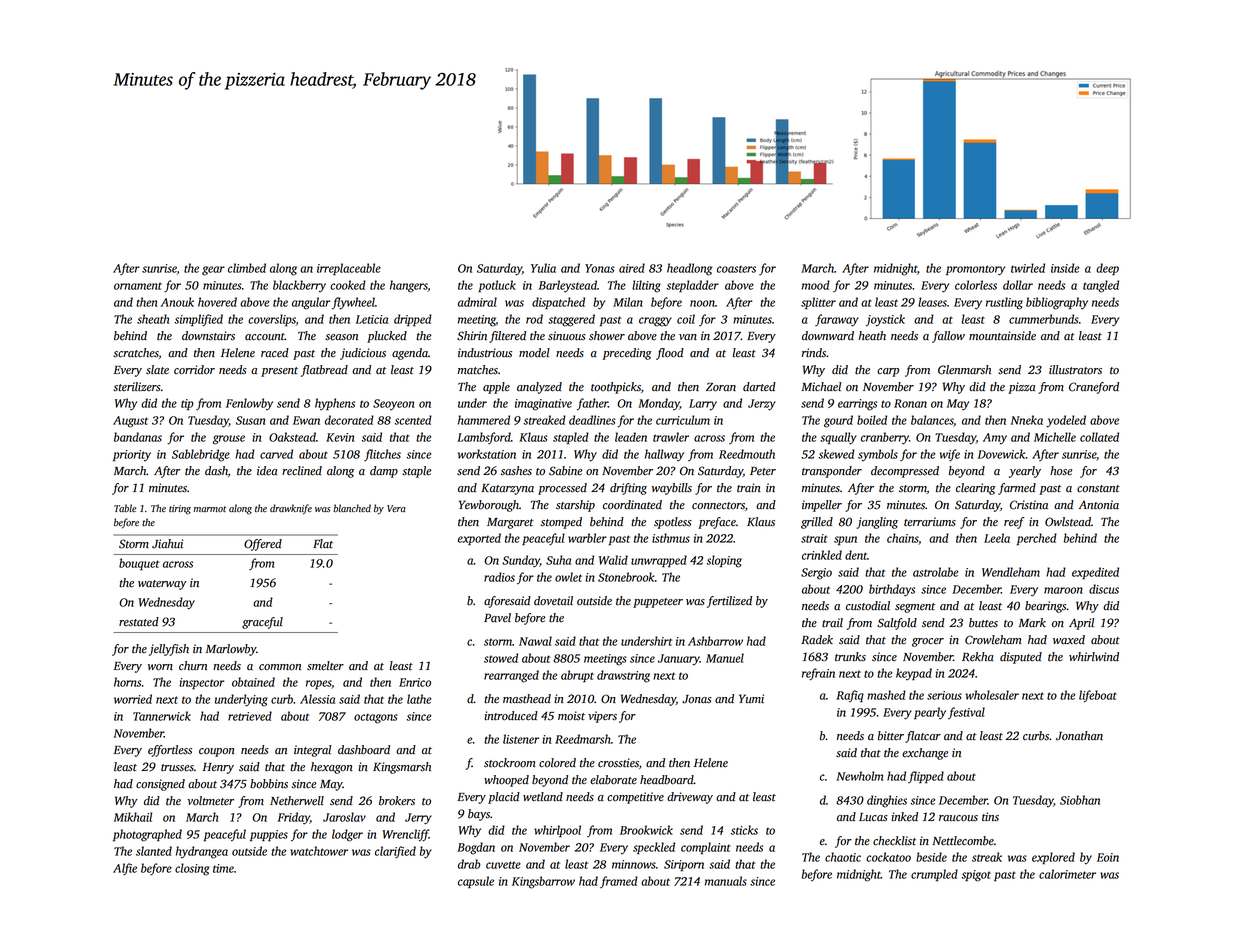 The width and height of the document is (1233, 952). What do you see at coordinates (213, 271) in the document?
I see `gear` at bounding box center [213, 271].
